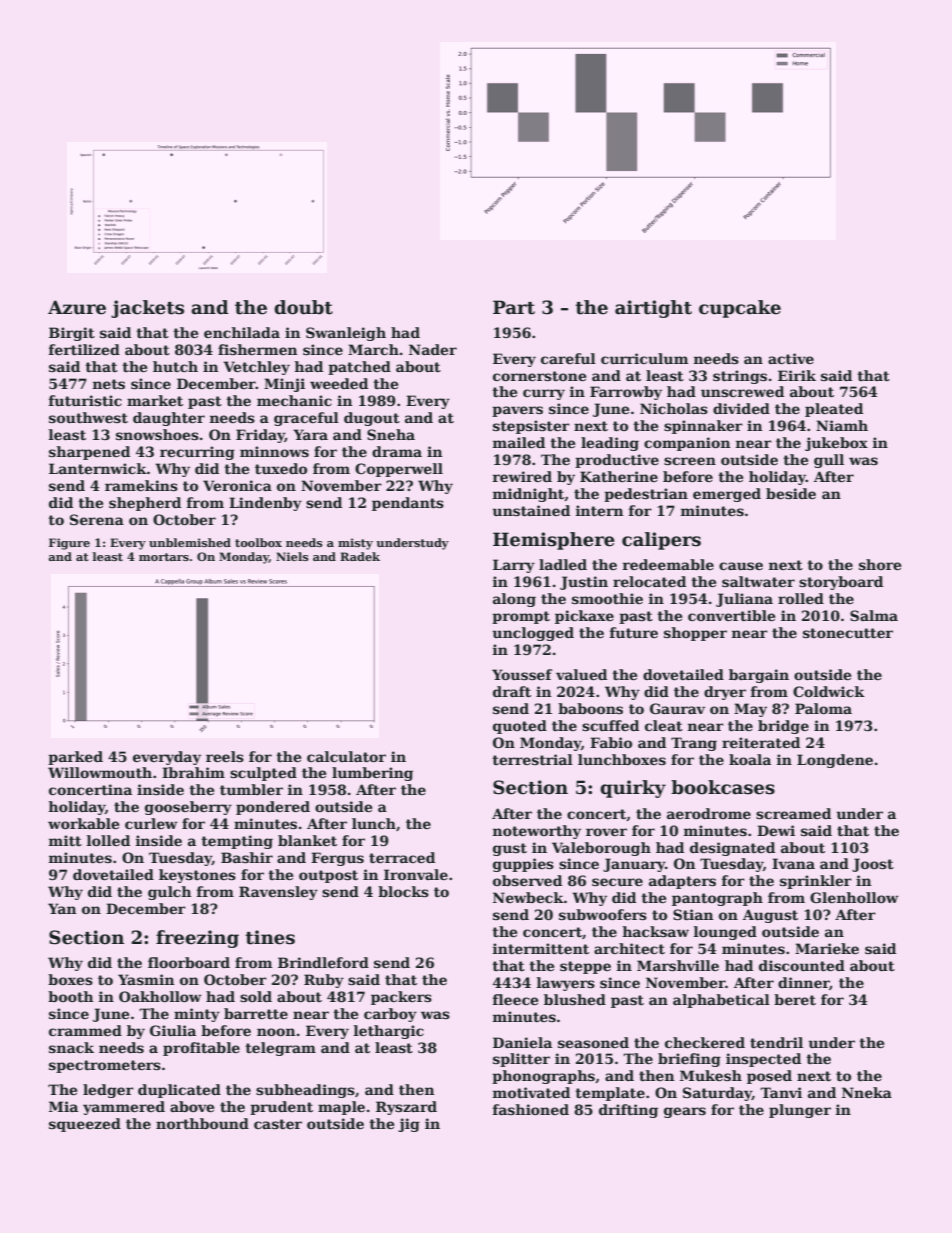 This screenshot has height=1233, width=952. I want to click on architect, so click(629, 948).
